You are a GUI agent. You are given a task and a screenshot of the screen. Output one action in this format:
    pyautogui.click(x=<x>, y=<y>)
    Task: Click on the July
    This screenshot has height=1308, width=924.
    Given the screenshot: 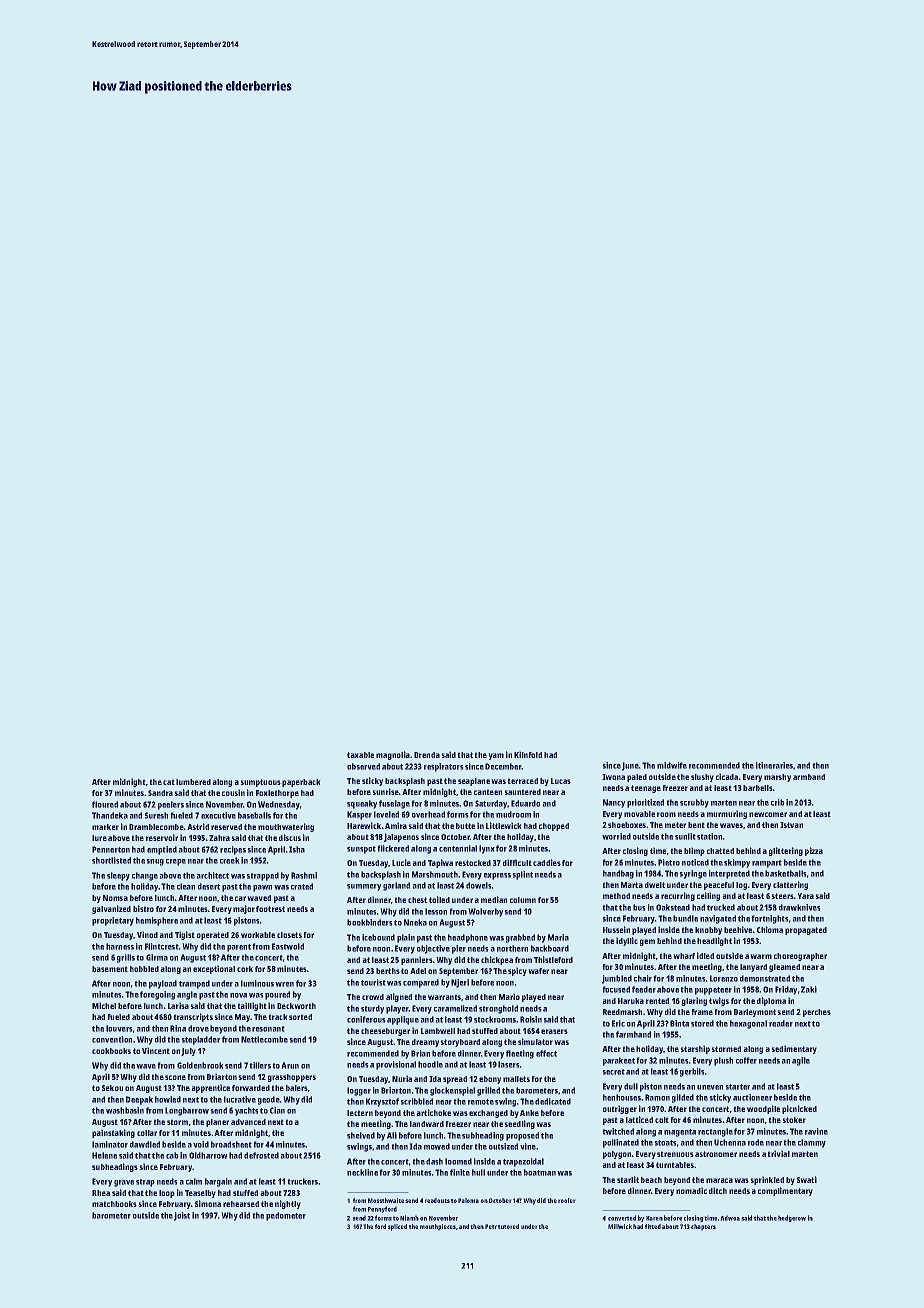 What is the action you would take?
    pyautogui.click(x=188, y=1052)
